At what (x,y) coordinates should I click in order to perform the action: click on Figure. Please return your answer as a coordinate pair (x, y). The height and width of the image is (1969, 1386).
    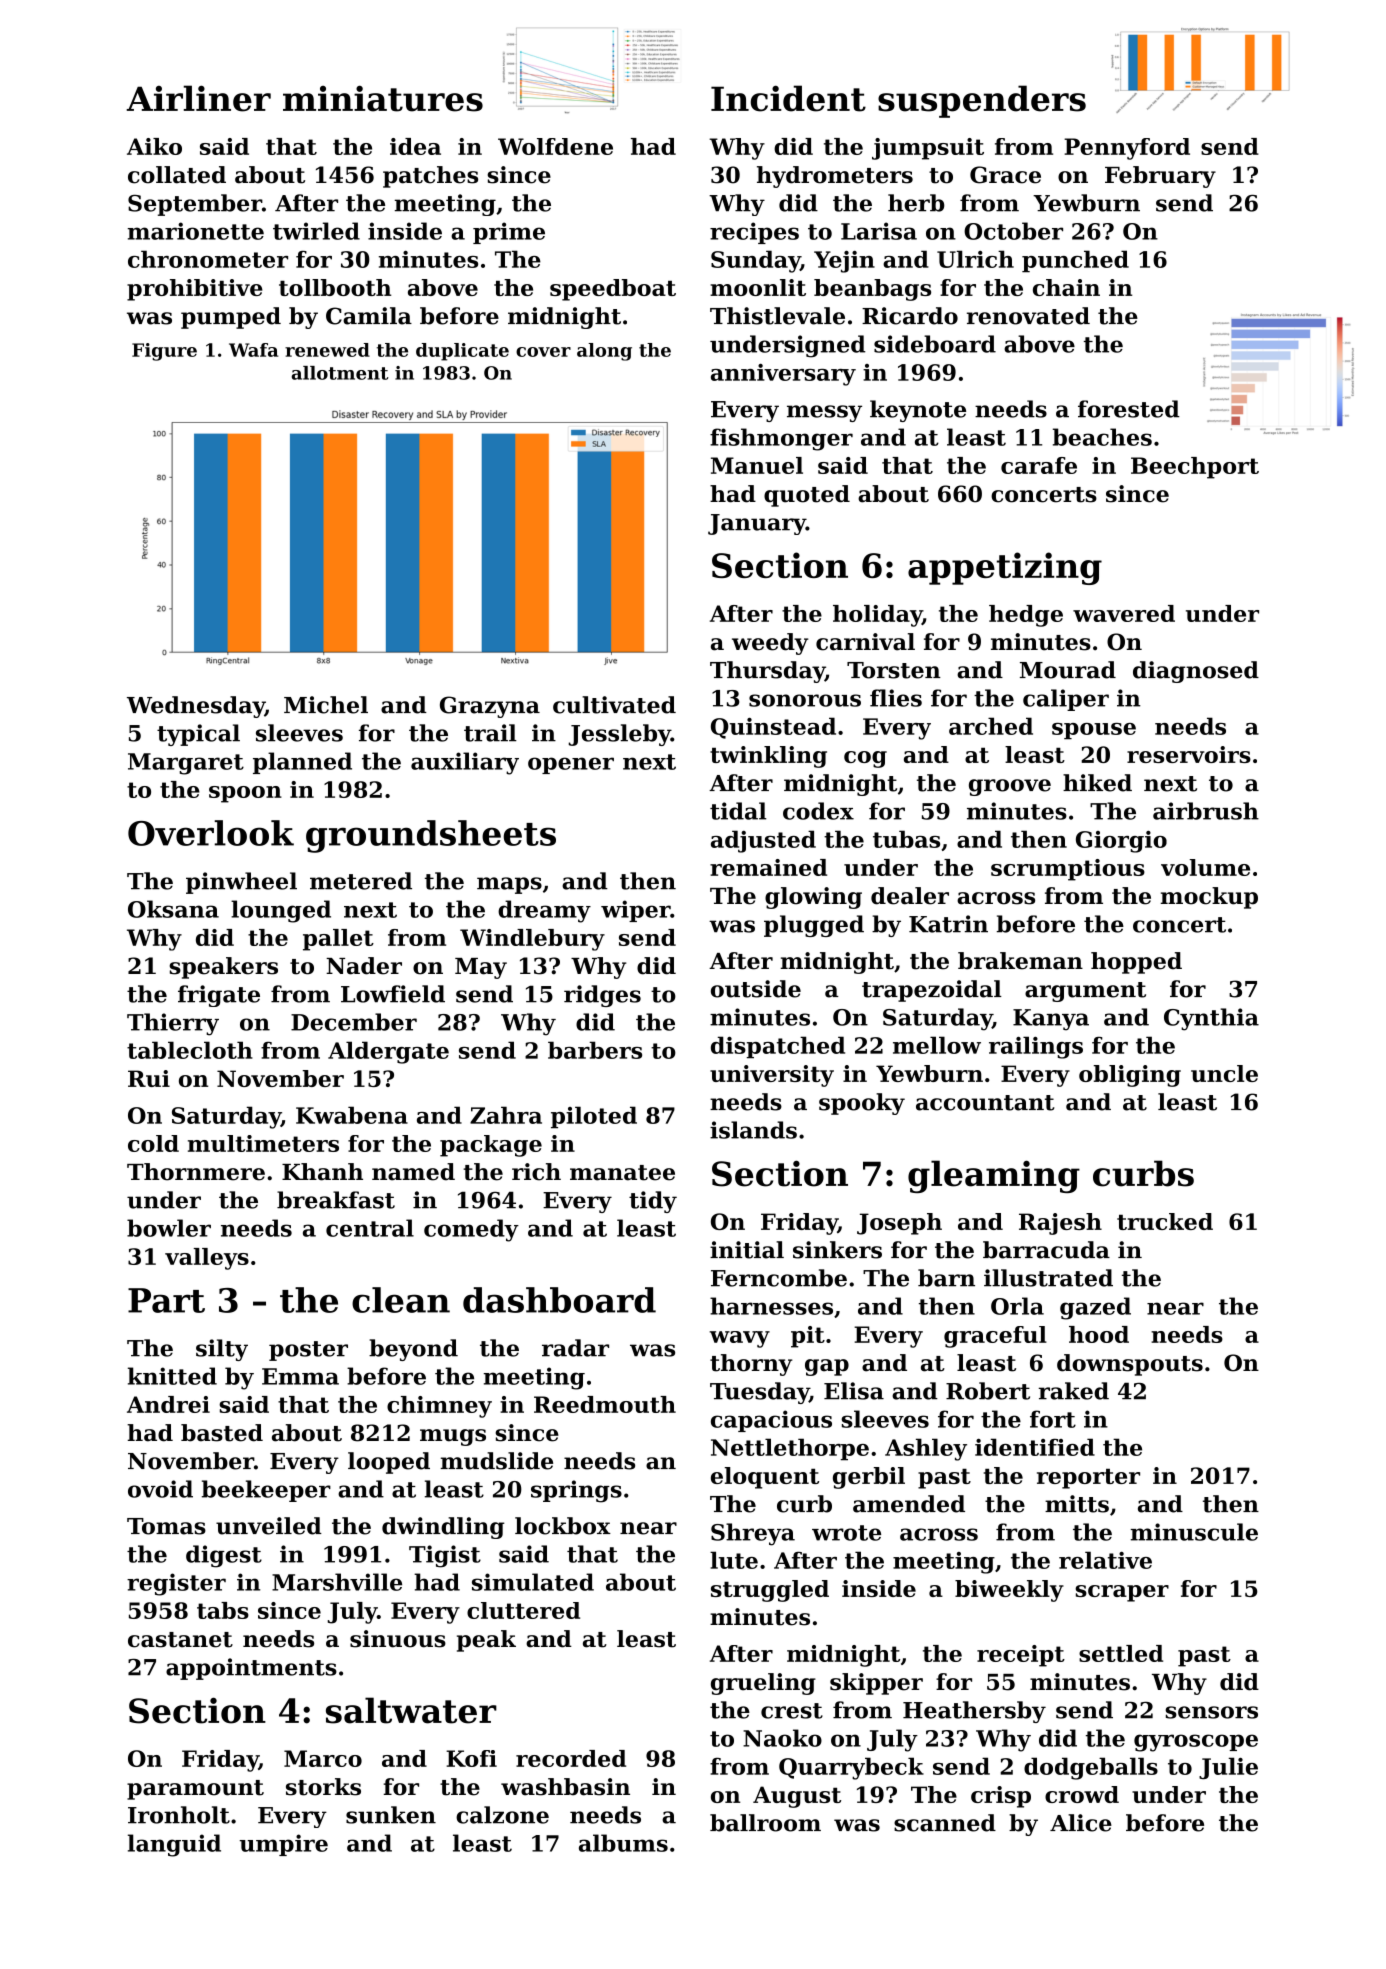
    Looking at the image, I should click on (164, 352).
